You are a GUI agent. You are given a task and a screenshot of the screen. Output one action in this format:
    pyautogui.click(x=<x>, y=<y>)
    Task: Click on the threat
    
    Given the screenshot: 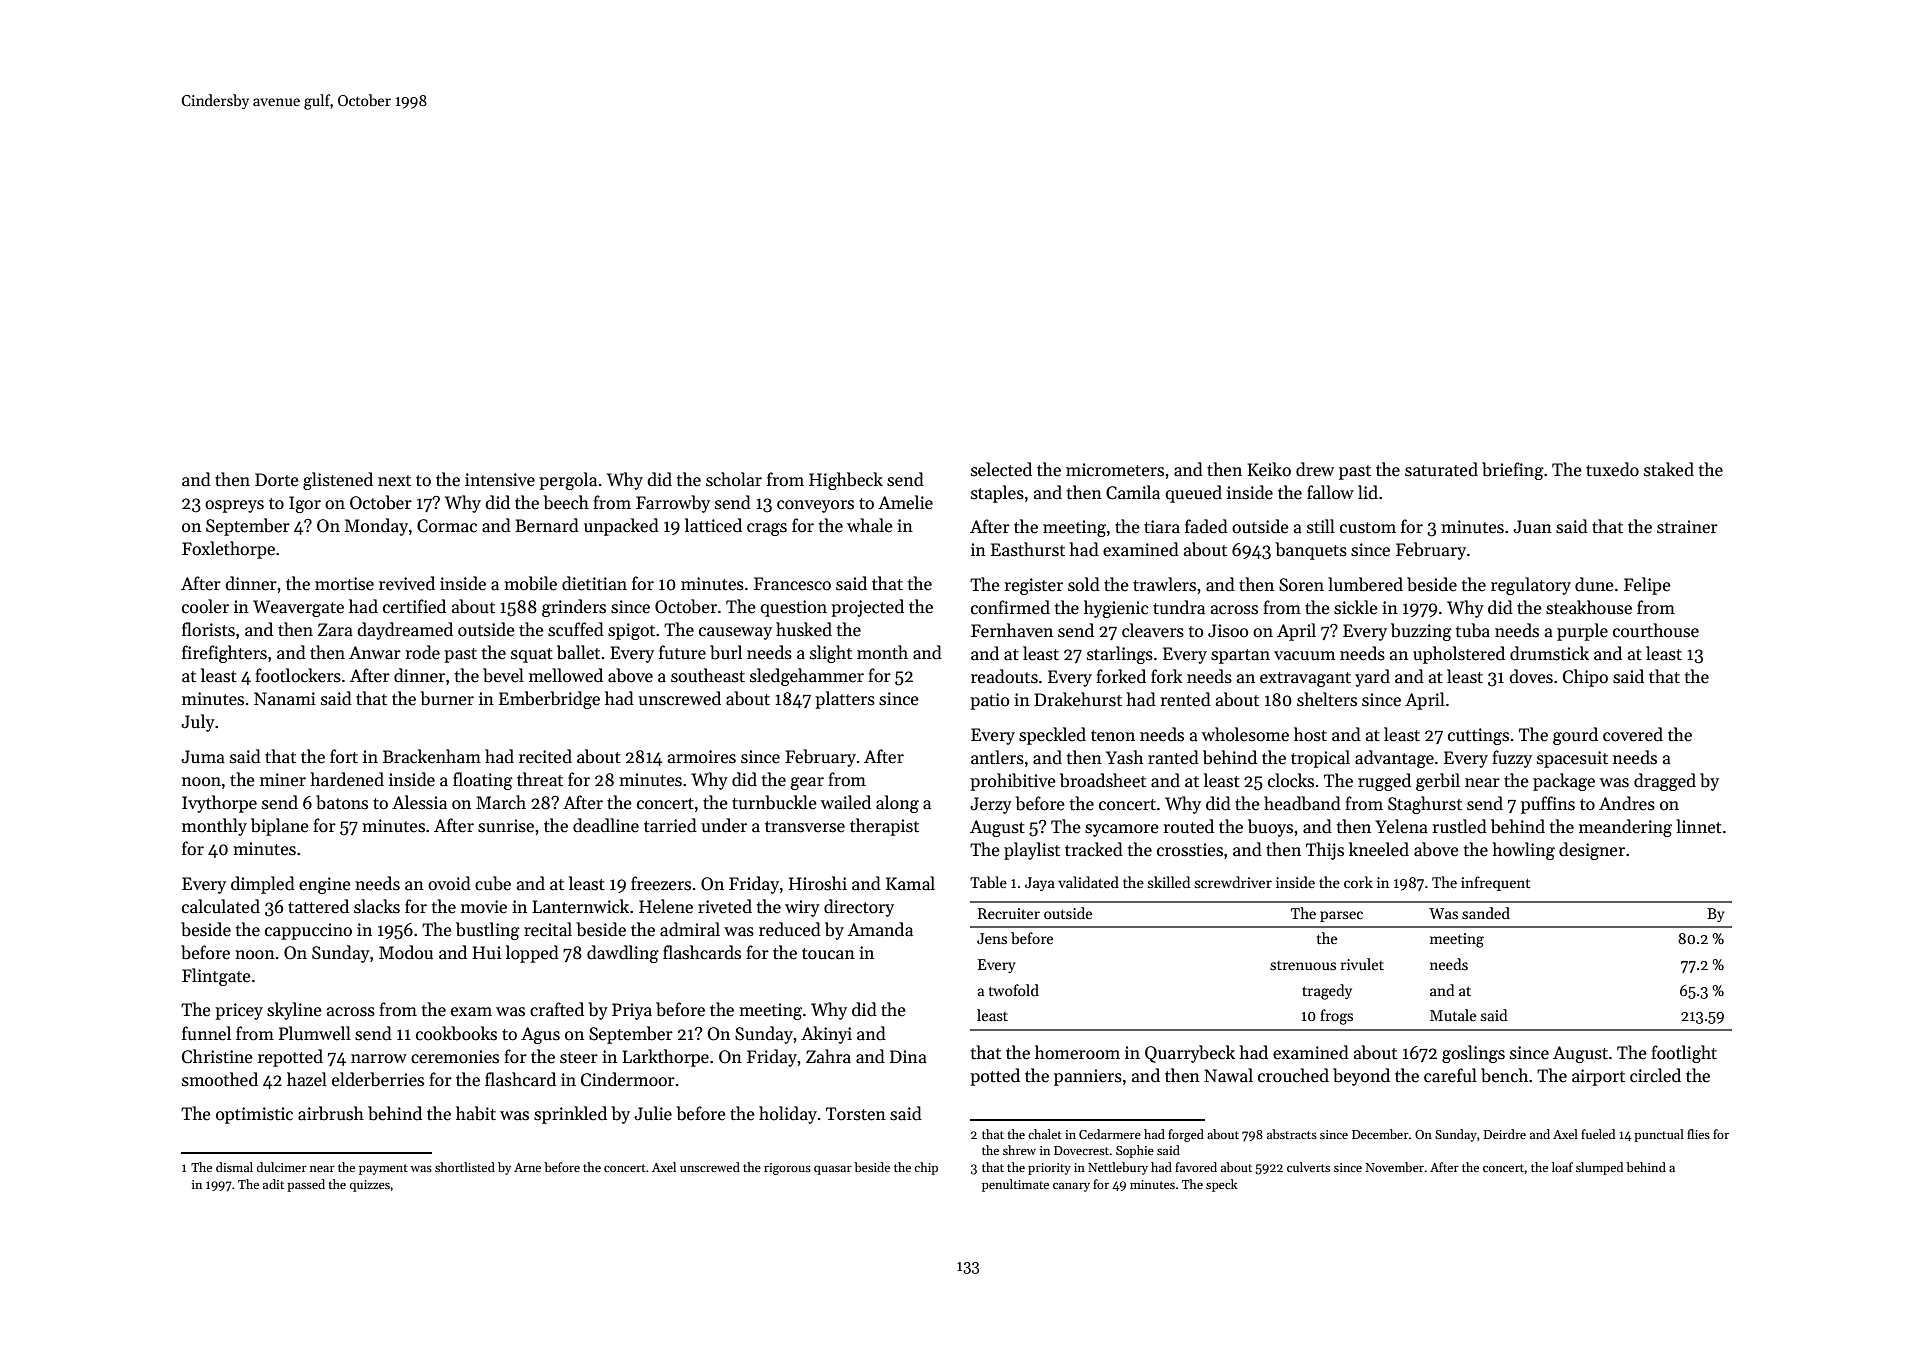 What is the action you would take?
    pyautogui.click(x=540, y=779)
